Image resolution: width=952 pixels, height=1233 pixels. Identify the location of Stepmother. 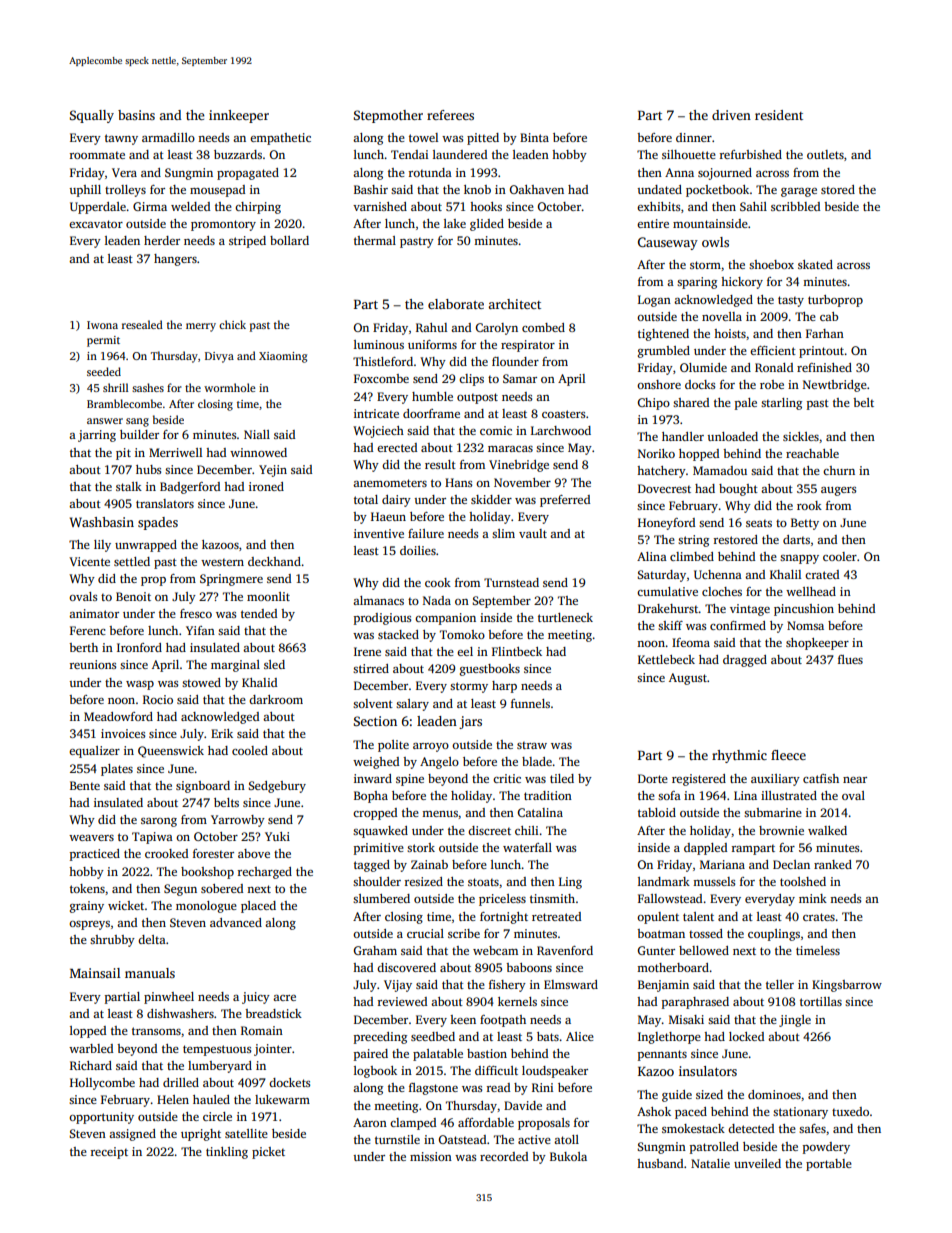
(388, 116).
